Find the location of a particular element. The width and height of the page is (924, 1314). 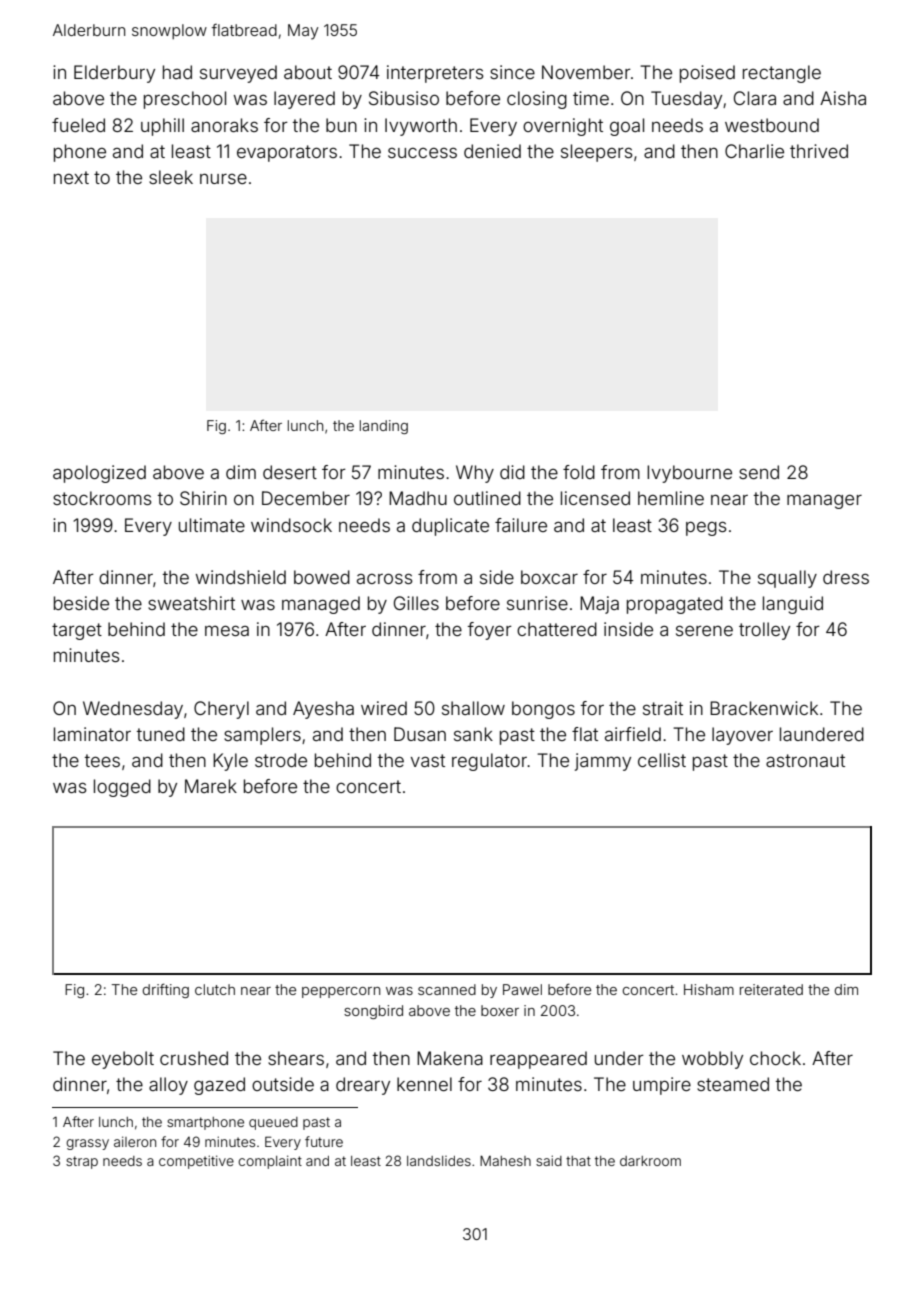

fueled is located at coordinates (78, 125).
